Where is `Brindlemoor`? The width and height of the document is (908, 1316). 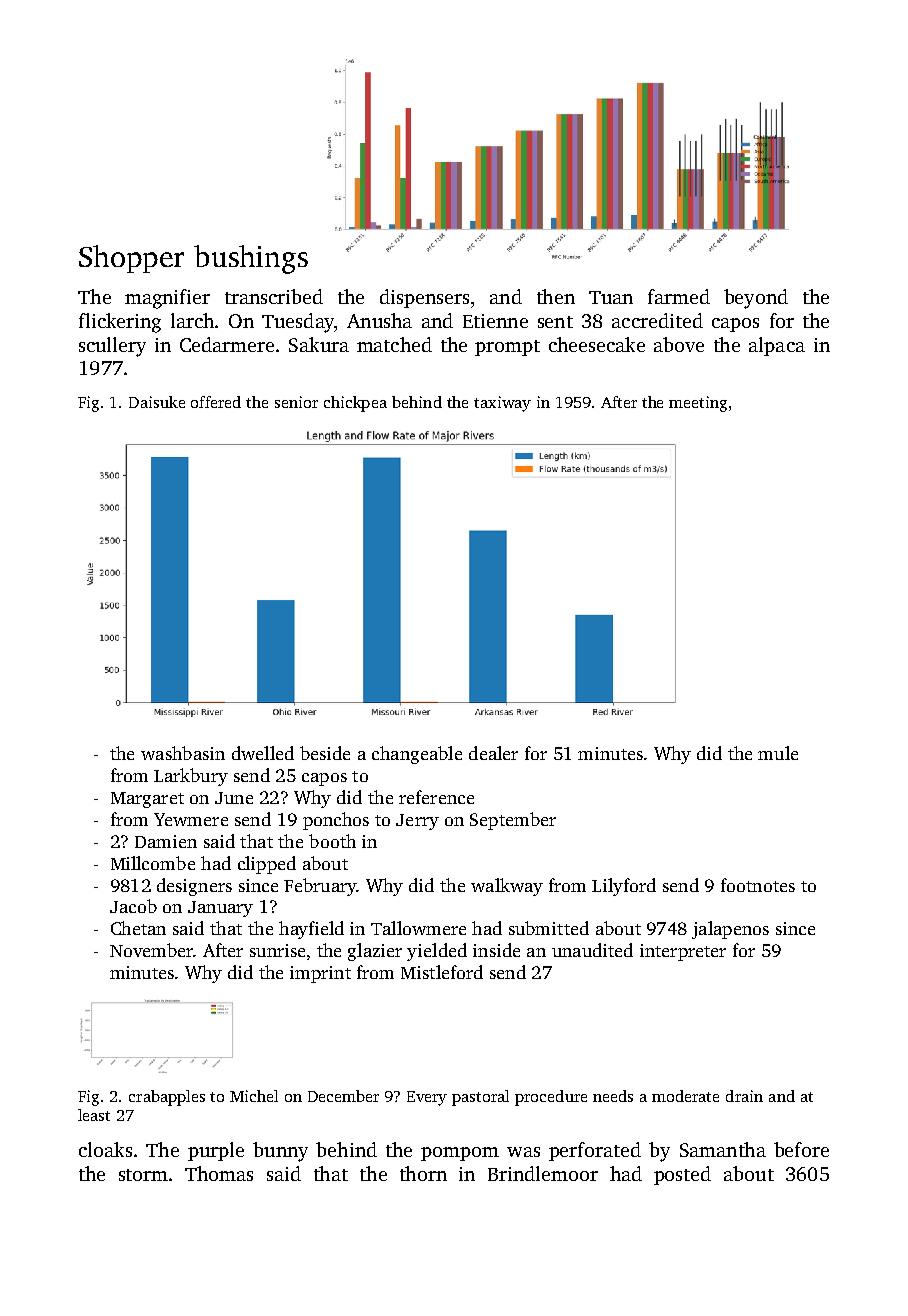 Brindlemoor is located at coordinates (543, 1173).
